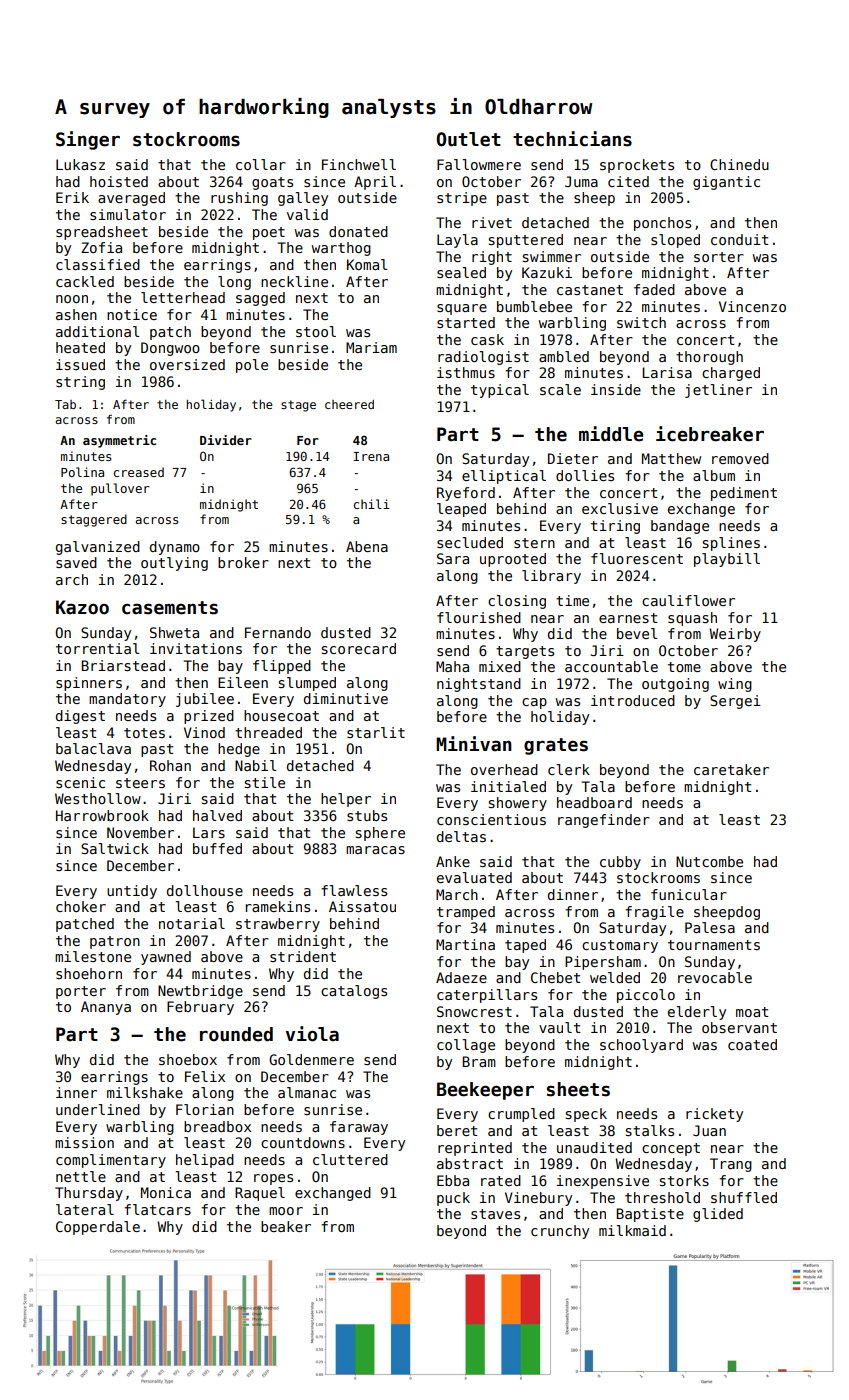 The image size is (849, 1400). I want to click on catalogs, so click(354, 992).
